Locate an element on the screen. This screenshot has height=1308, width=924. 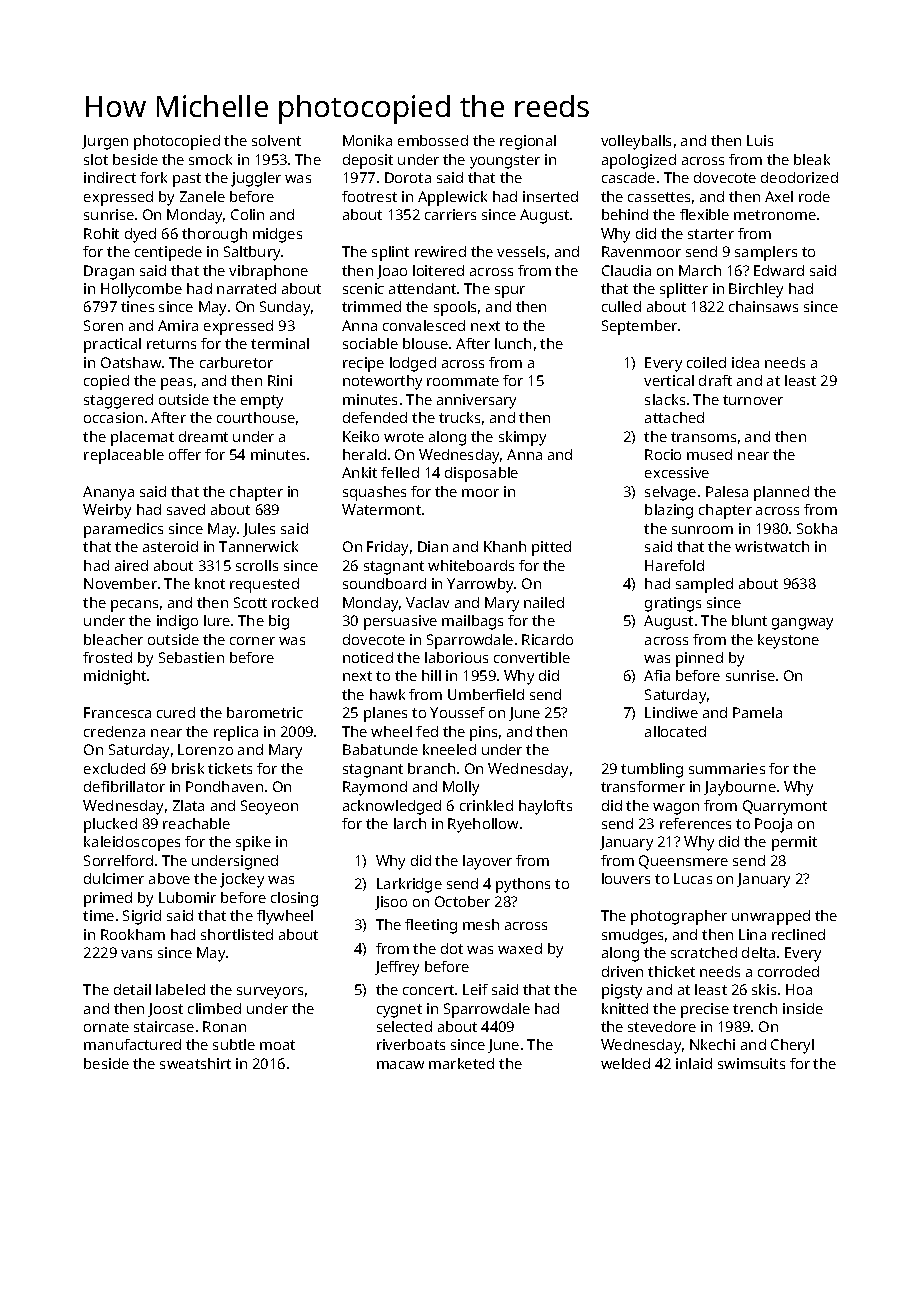
carriers is located at coordinates (450, 214).
